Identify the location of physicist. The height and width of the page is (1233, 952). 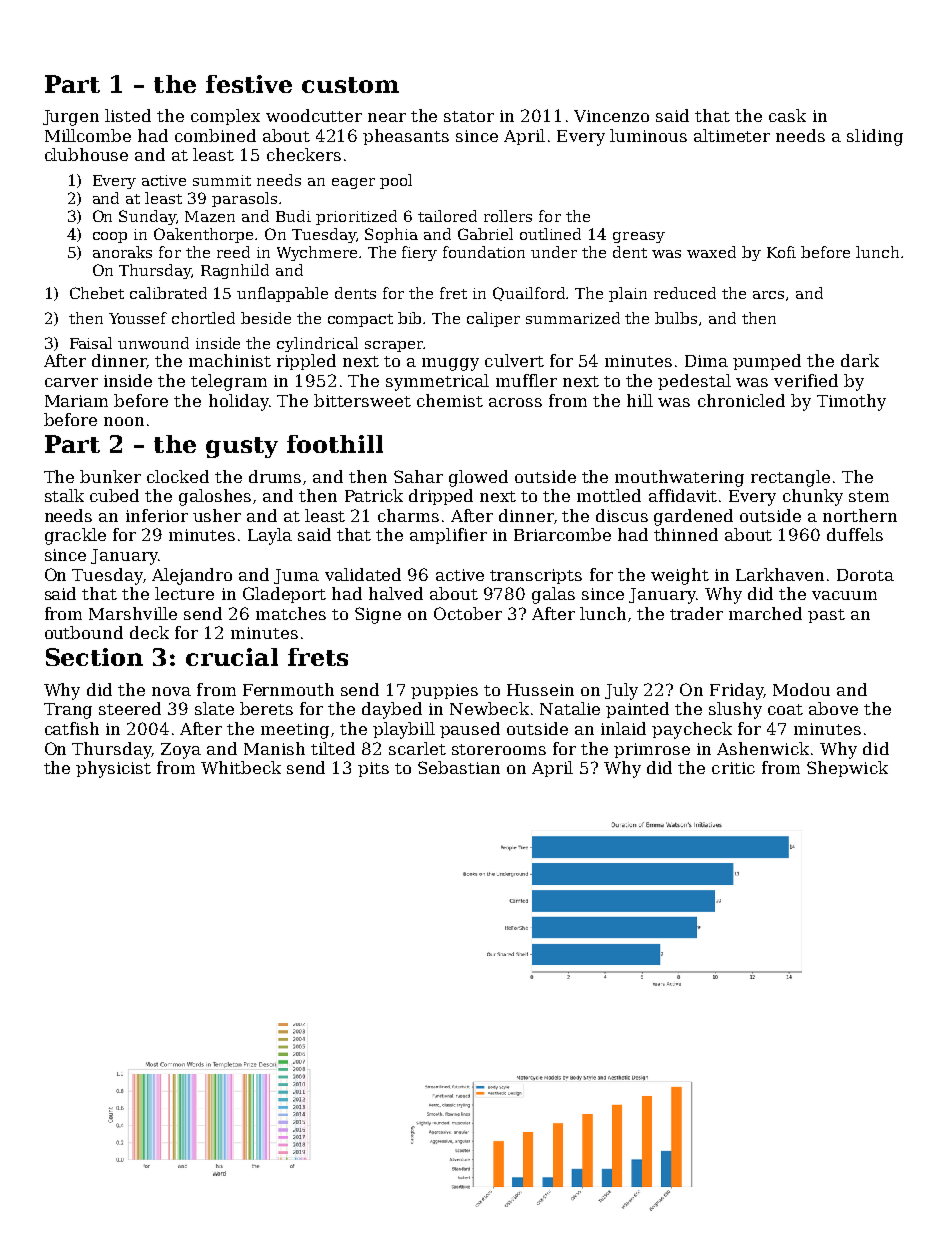
(113, 769).
